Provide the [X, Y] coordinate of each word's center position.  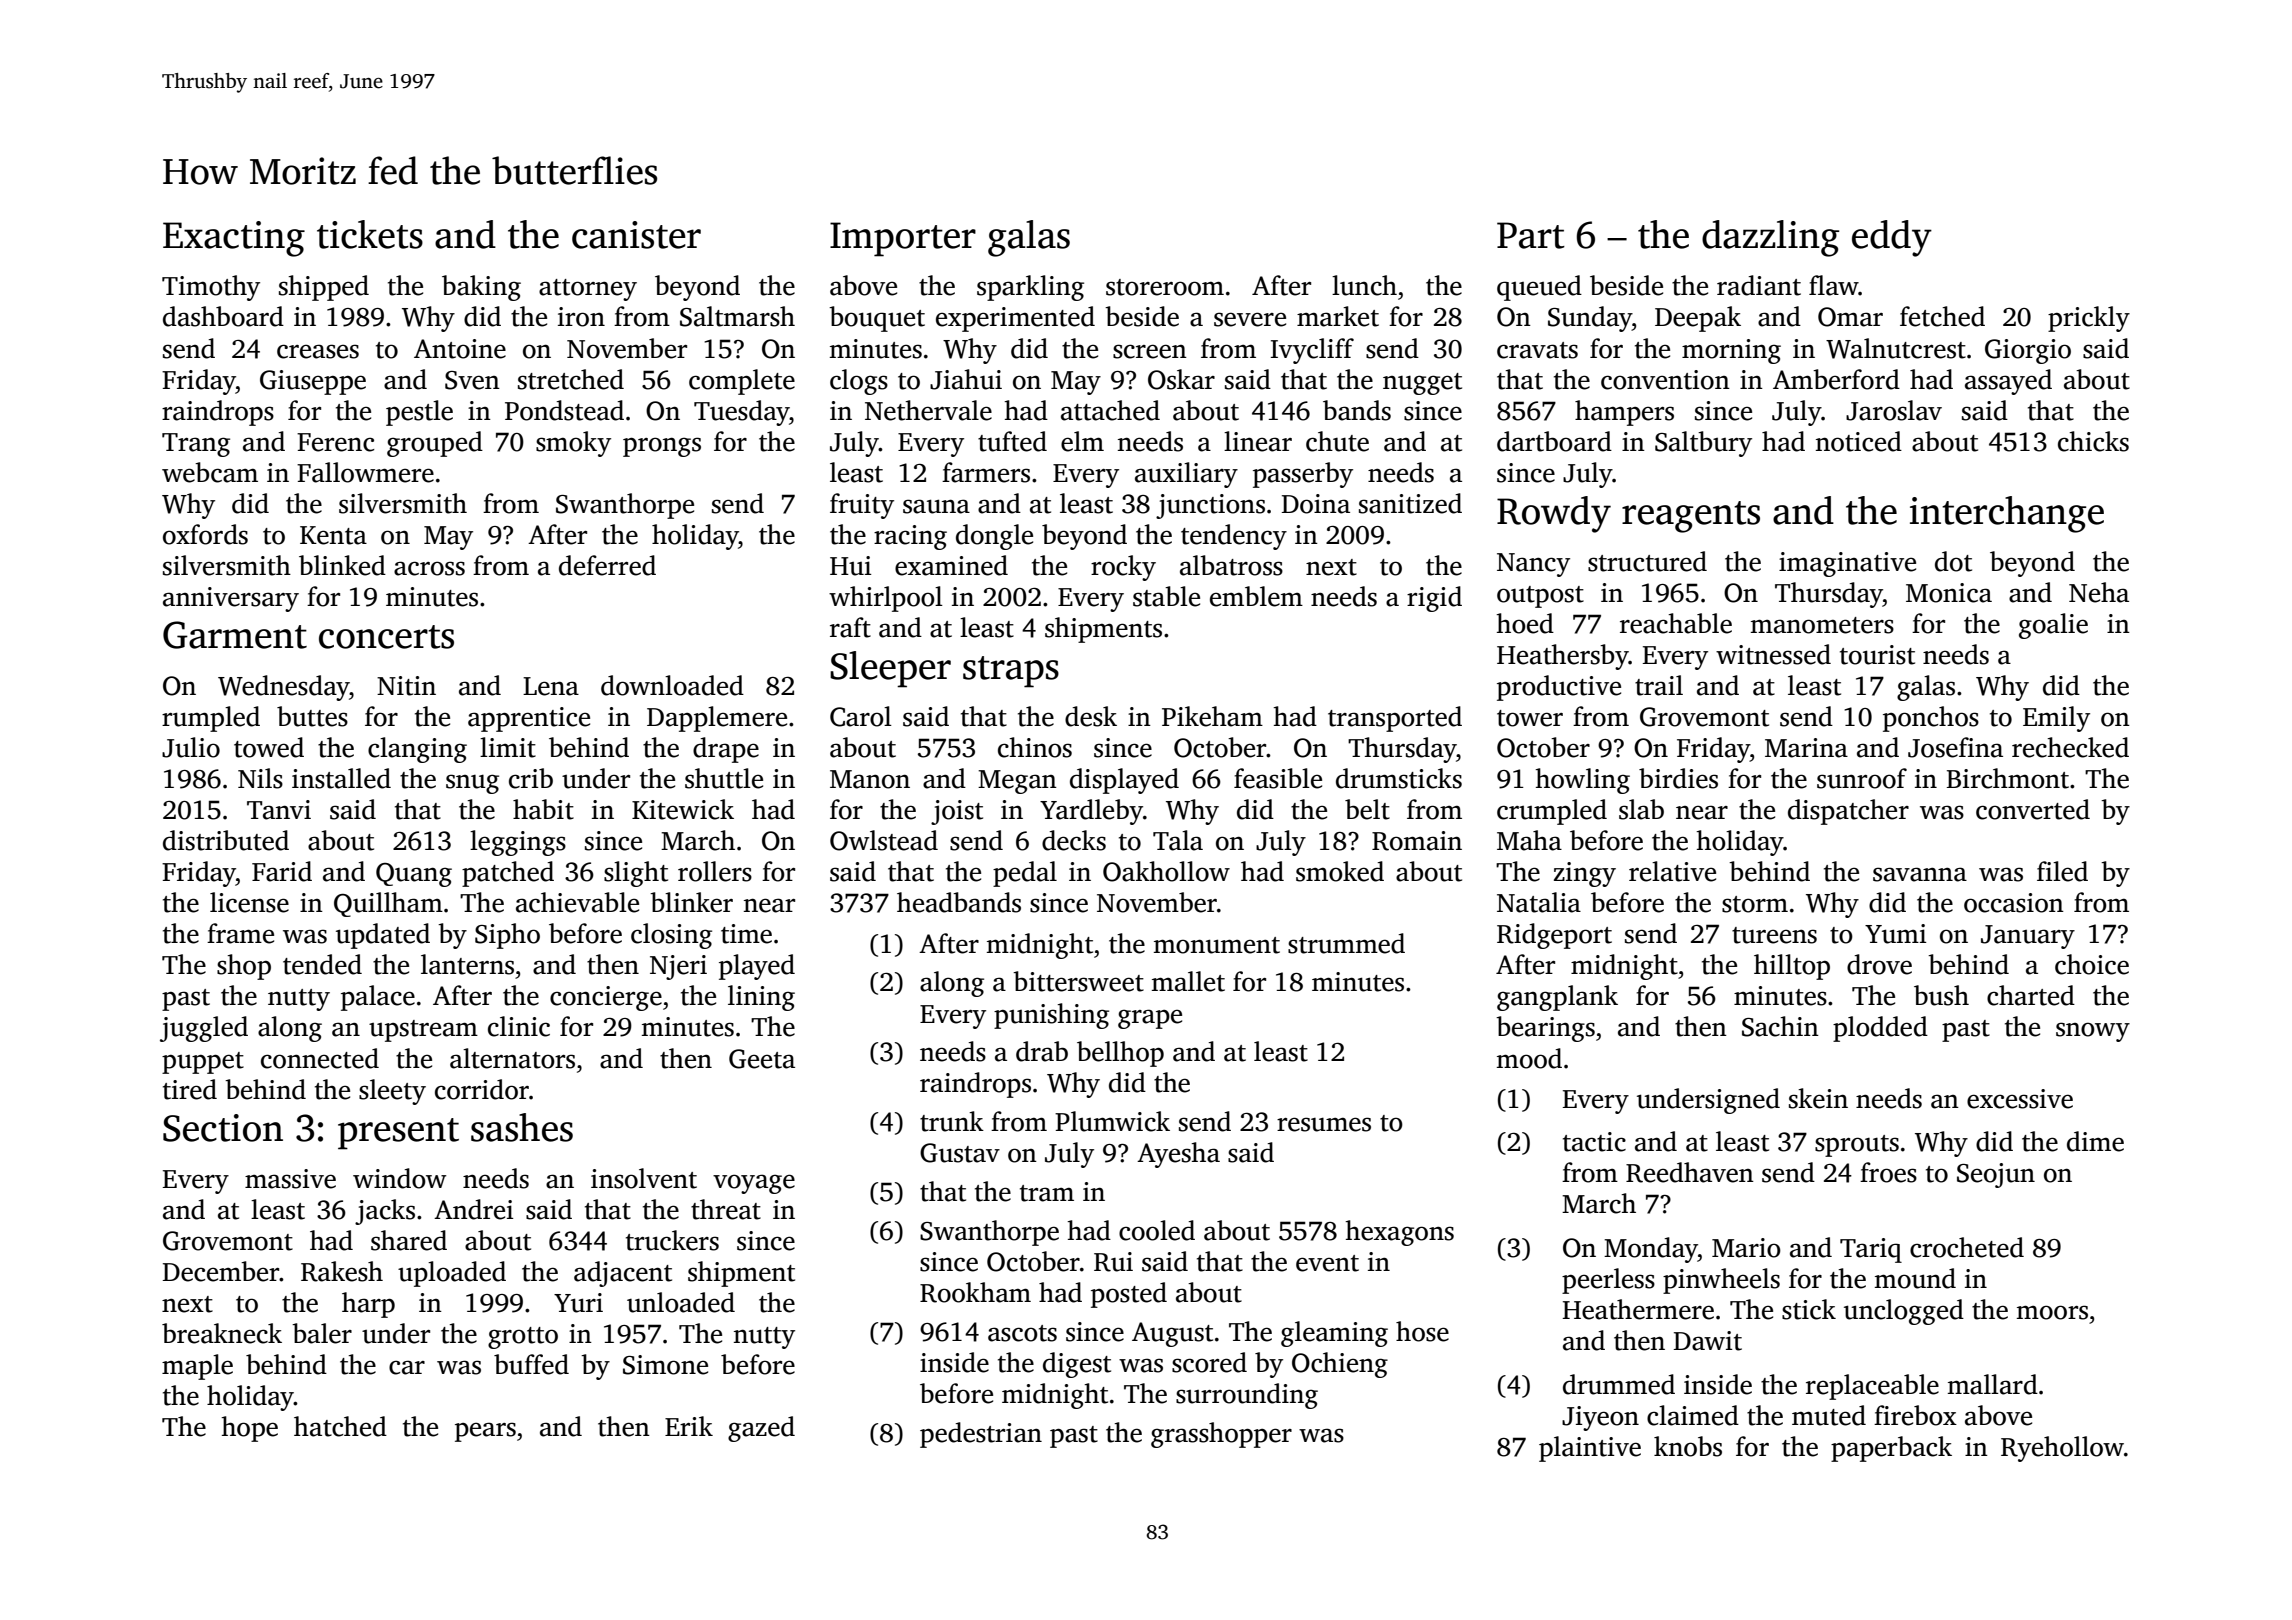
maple [197, 1367]
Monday [1651, 1250]
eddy [1892, 238]
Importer [903, 239]
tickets [370, 234]
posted [1129, 1295]
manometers [1822, 625]
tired [190, 1089]
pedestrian [981, 1435]
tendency [1234, 537]
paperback [1891, 1449]
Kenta [333, 535]
